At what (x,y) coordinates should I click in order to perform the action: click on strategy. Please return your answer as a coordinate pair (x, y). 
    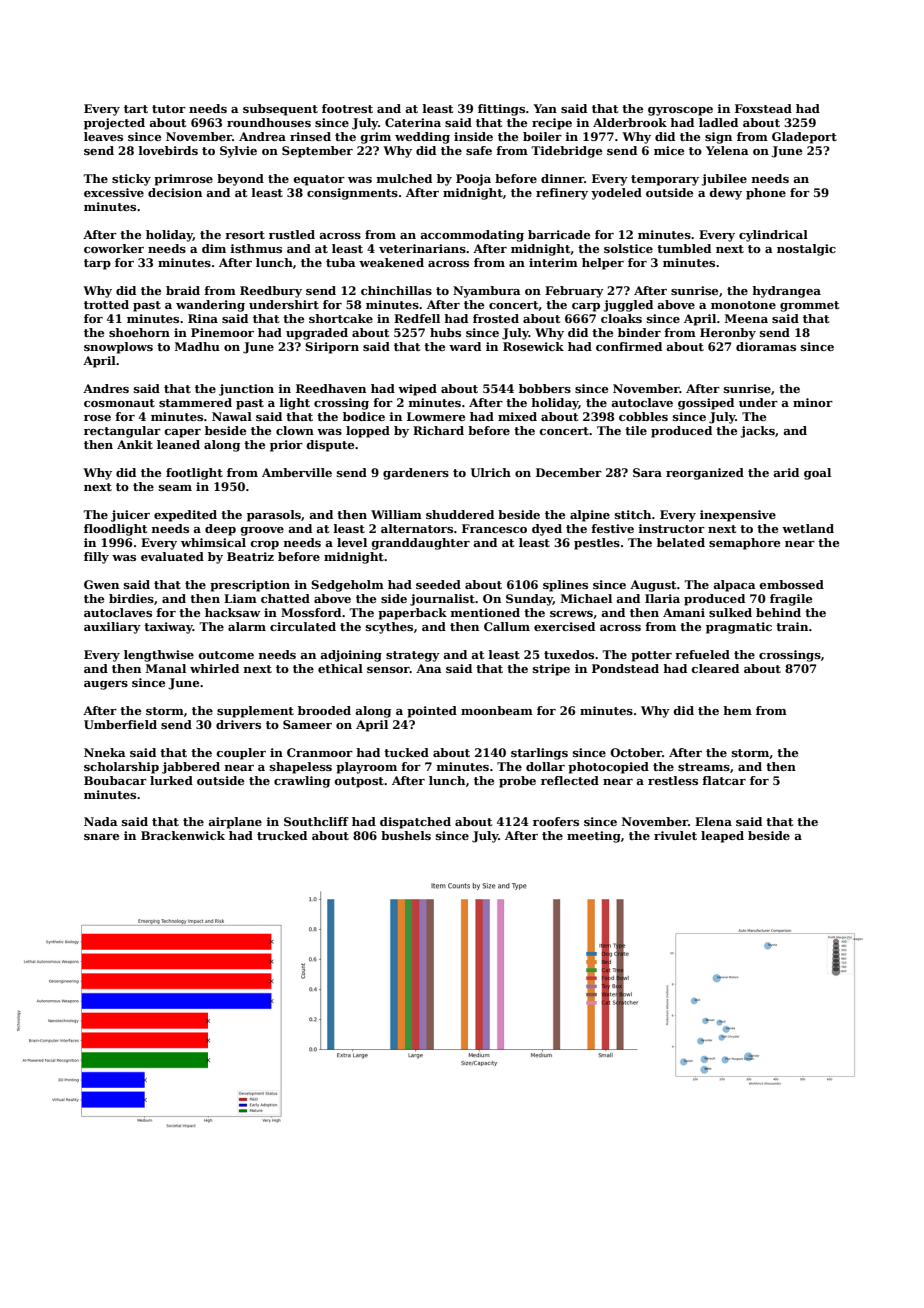
    Looking at the image, I should click on (413, 656).
